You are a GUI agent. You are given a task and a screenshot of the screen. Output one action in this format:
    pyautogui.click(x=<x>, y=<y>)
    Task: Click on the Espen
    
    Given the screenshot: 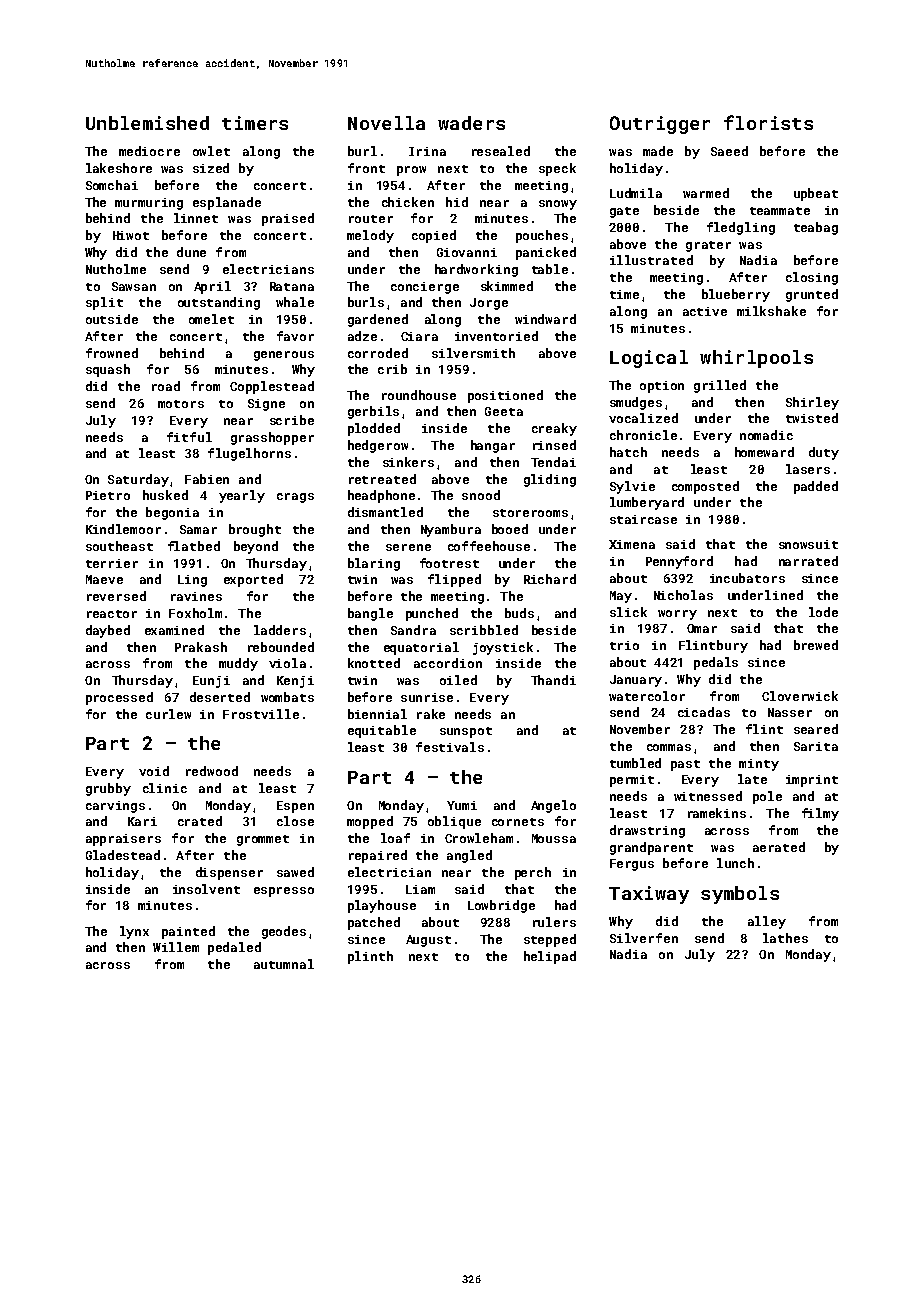 What is the action you would take?
    pyautogui.click(x=295, y=807)
